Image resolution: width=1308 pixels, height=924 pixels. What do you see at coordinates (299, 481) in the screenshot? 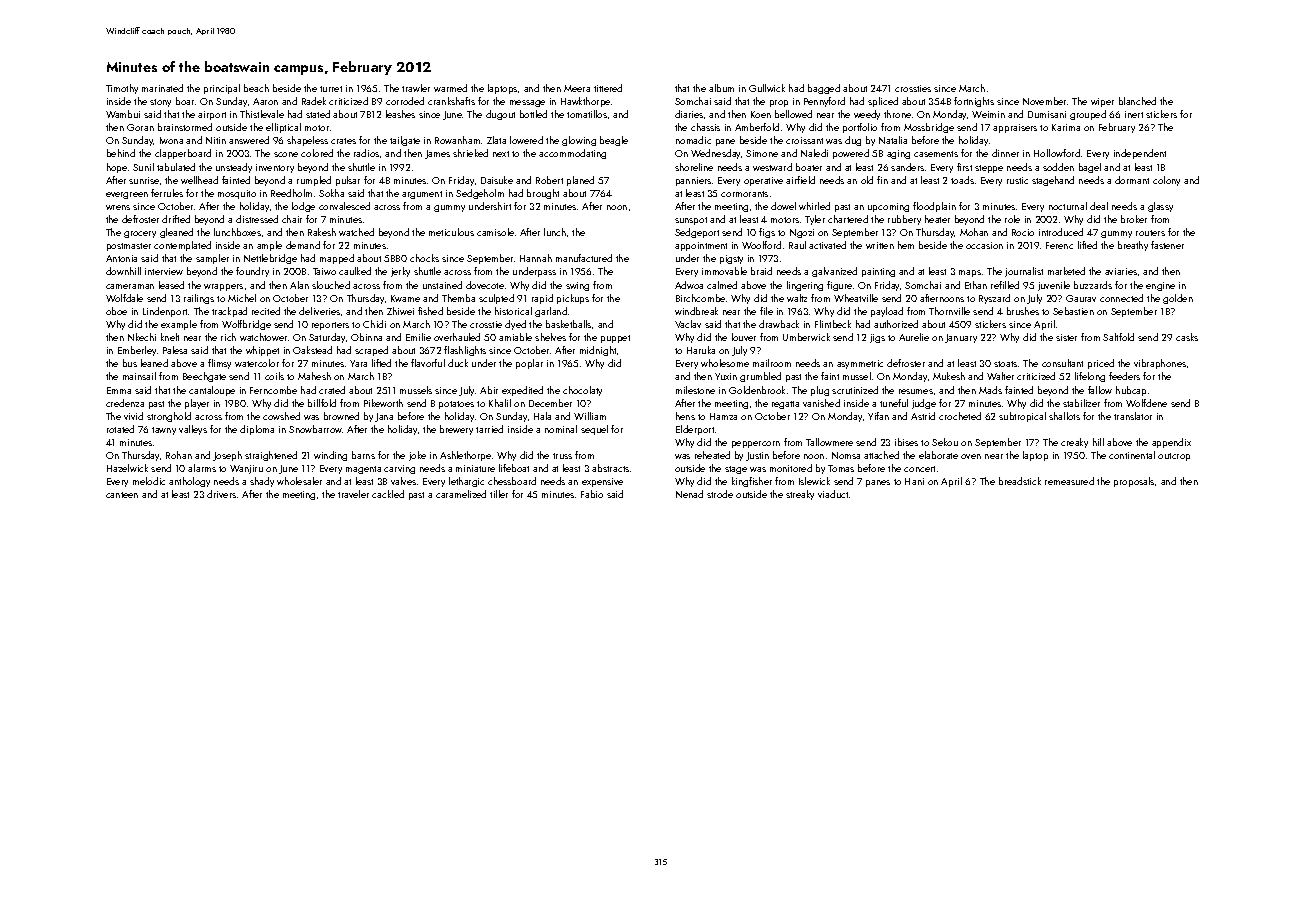
I see `wholesaler` at bounding box center [299, 481].
